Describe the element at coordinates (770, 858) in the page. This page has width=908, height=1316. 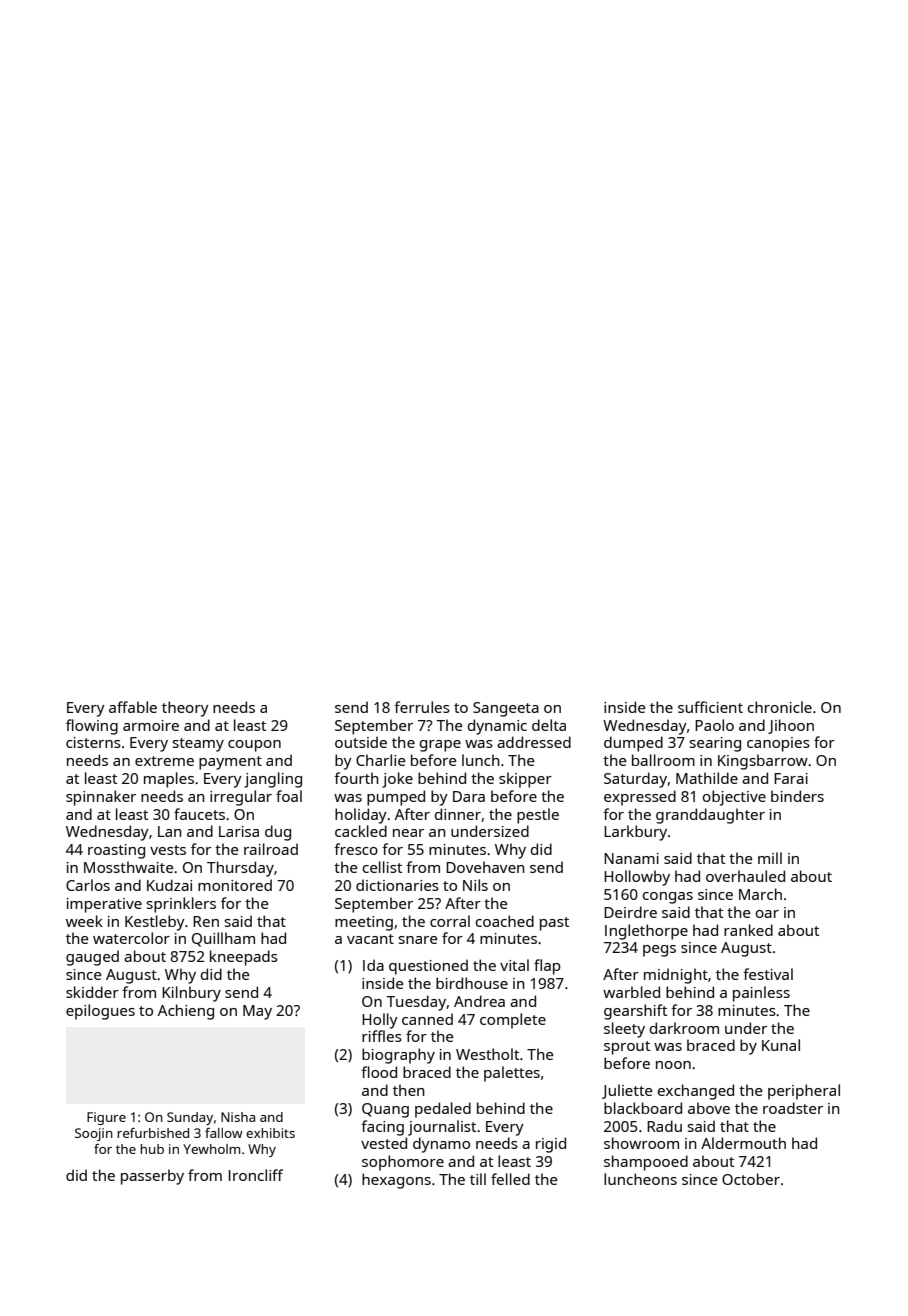
I see `mill` at that location.
